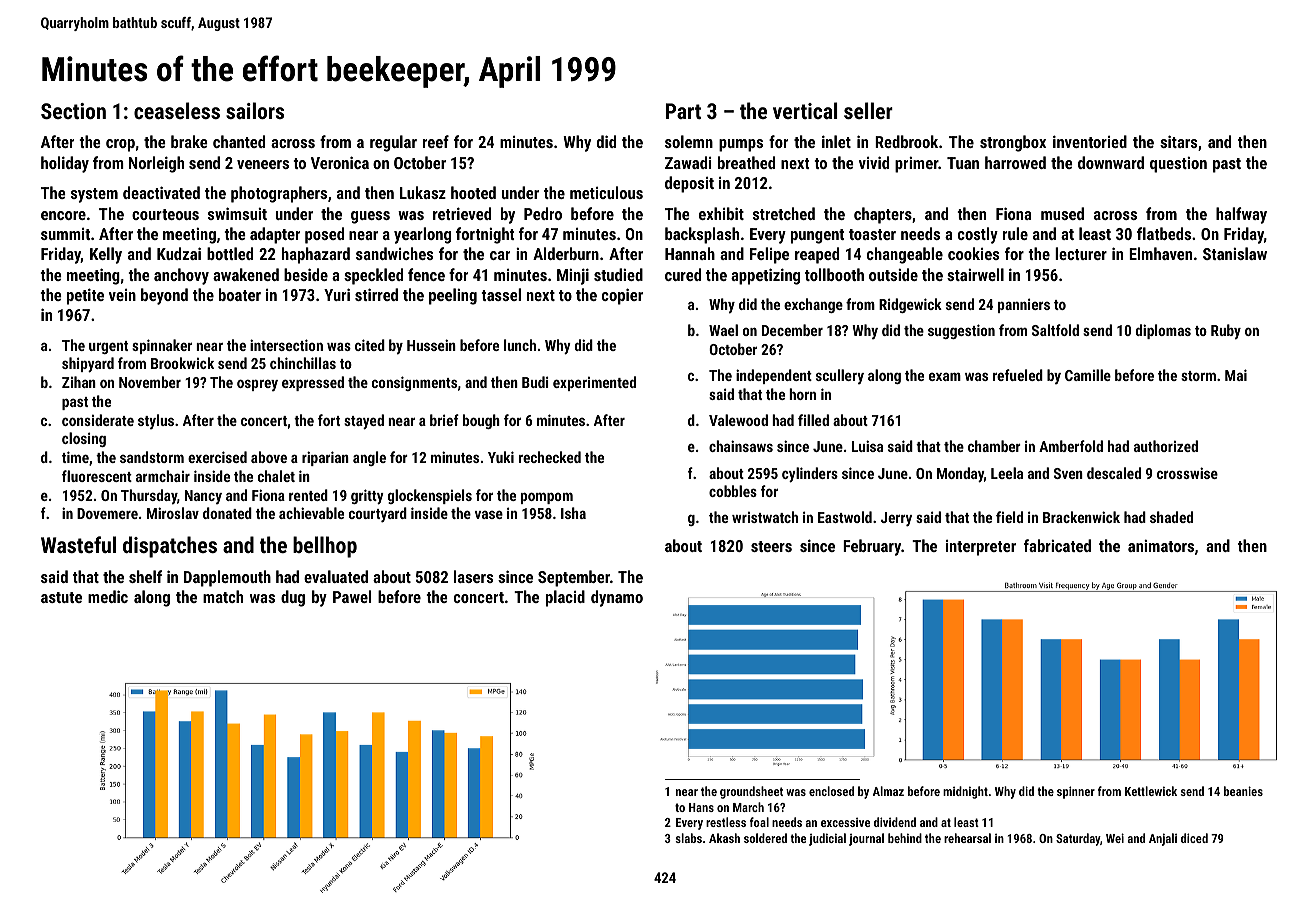 The height and width of the screenshot is (924, 1308). What do you see at coordinates (61, 597) in the screenshot?
I see `astute` at bounding box center [61, 597].
